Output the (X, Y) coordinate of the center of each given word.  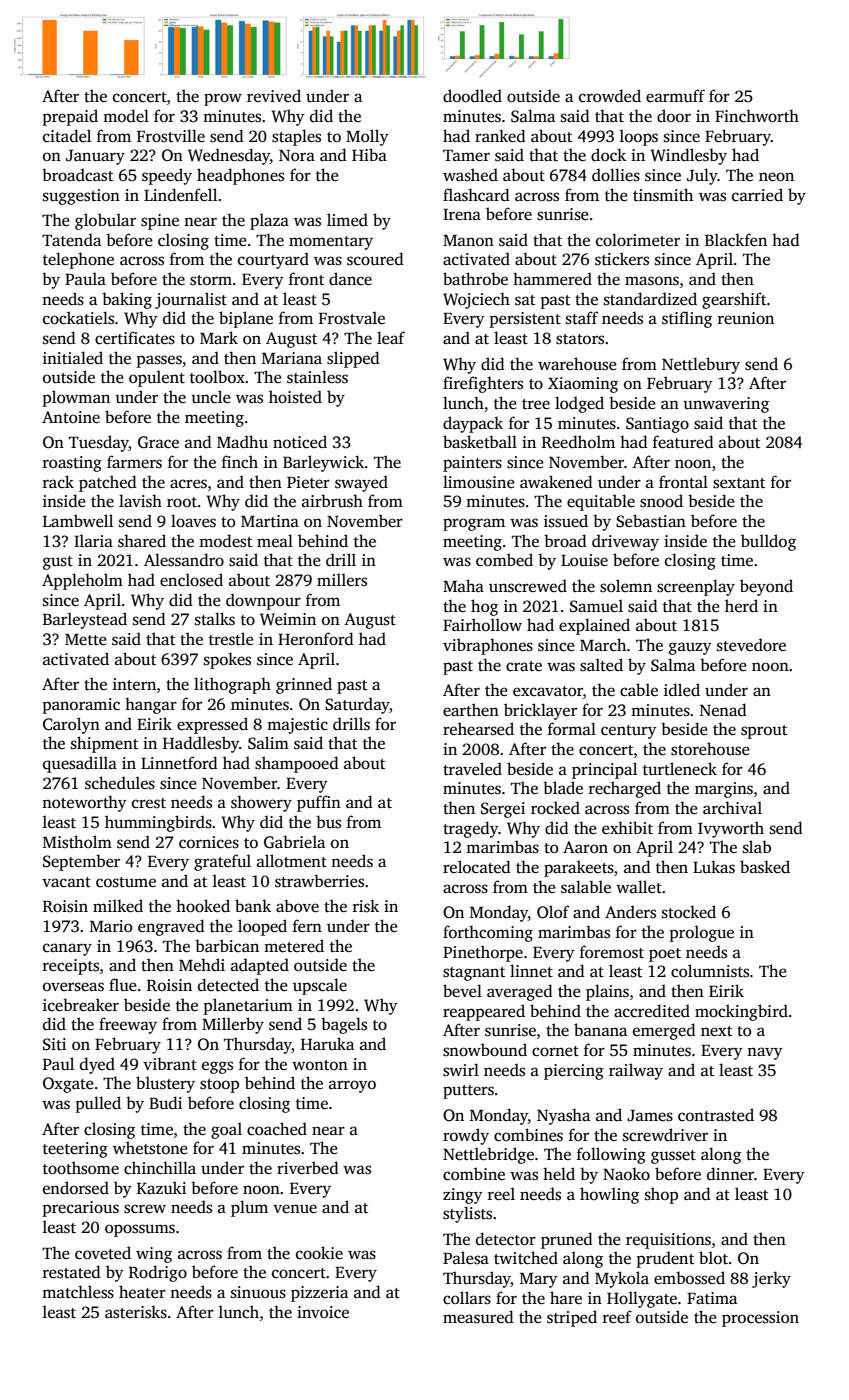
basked (765, 867)
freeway (128, 1025)
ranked (500, 136)
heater (142, 1291)
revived (274, 95)
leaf (391, 337)
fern (307, 925)
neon (776, 177)
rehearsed (478, 729)
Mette (86, 640)
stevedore (751, 645)
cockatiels (78, 318)
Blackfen (736, 239)
